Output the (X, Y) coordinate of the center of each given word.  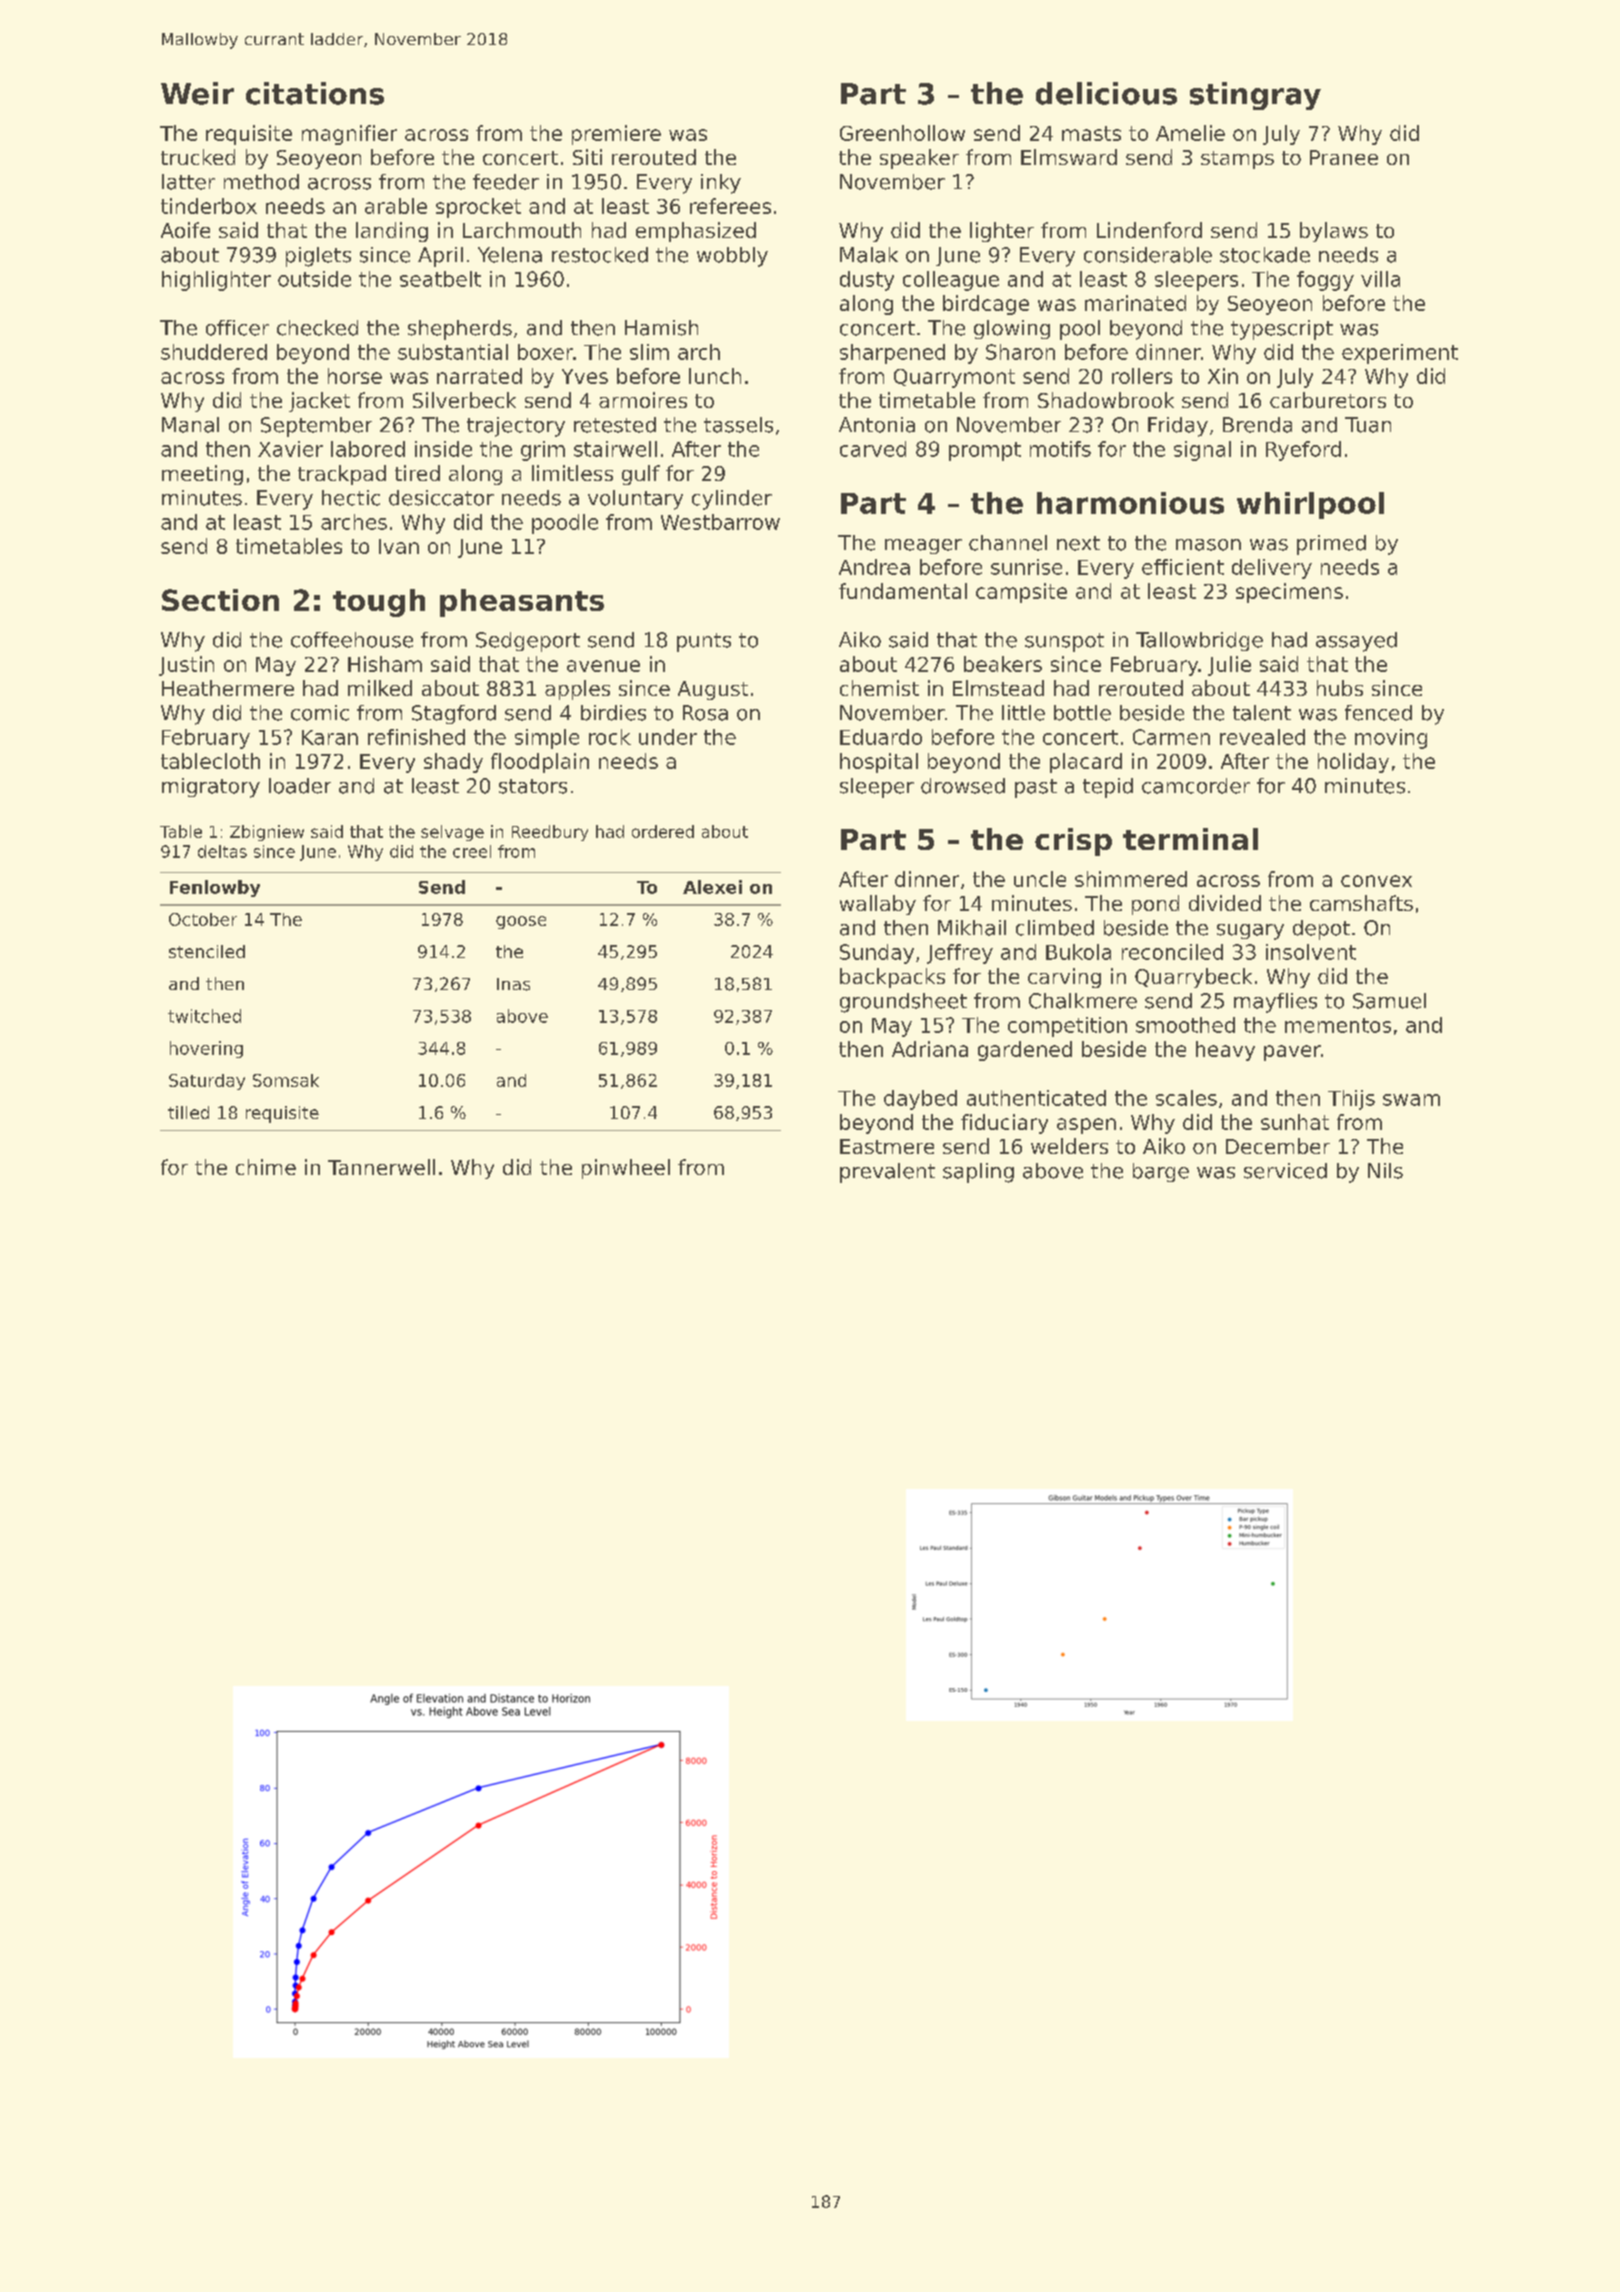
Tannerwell (381, 1167)
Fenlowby (215, 888)
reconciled (1172, 952)
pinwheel (626, 1169)
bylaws (1334, 232)
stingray (1255, 96)
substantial (453, 352)
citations (315, 93)
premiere (616, 135)
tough (379, 603)
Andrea (874, 567)
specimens (1289, 593)
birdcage (986, 305)
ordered (663, 831)
